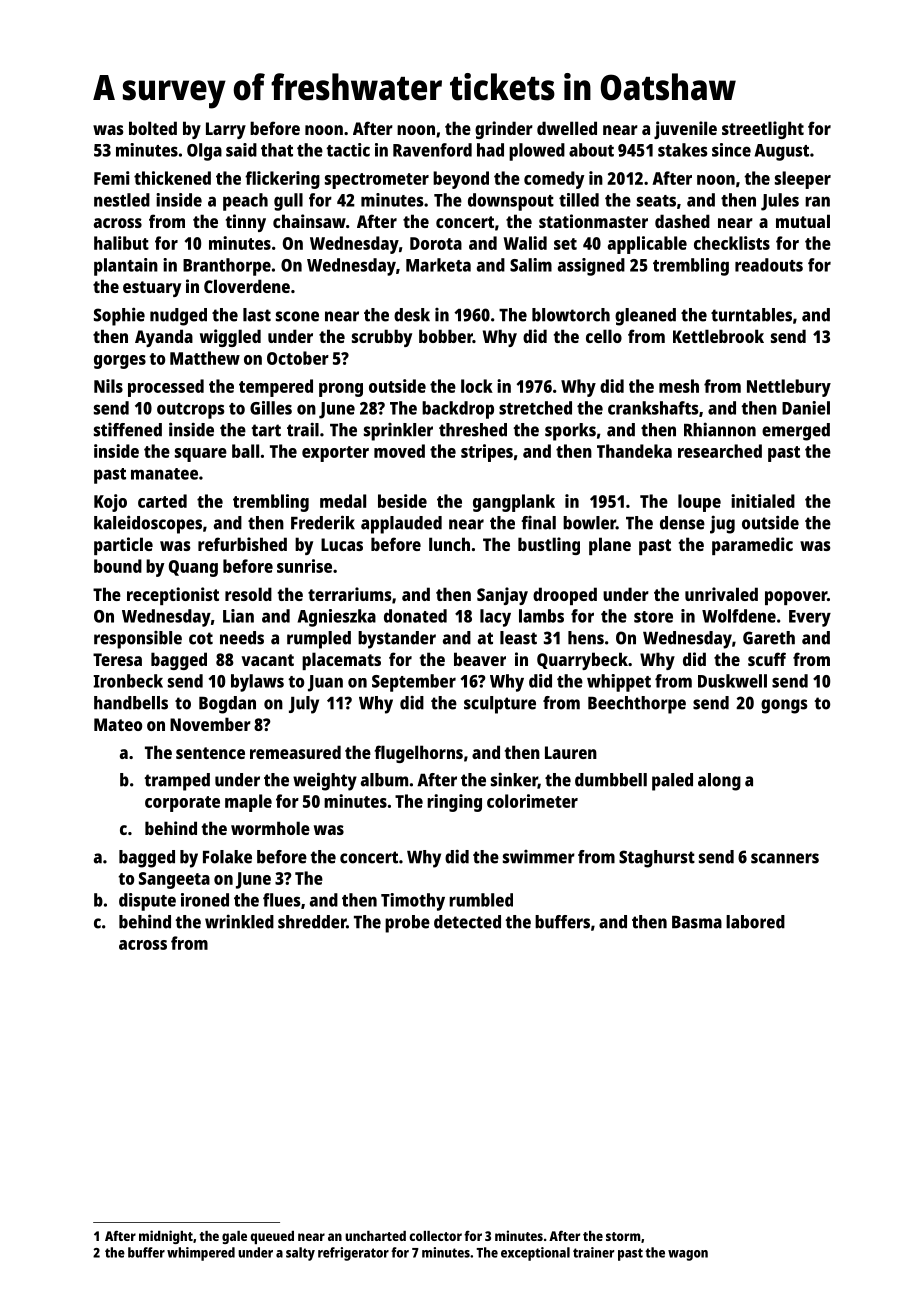 This document has width=924, height=1308. Describe the element at coordinates (226, 130) in the document. I see `Larry` at that location.
